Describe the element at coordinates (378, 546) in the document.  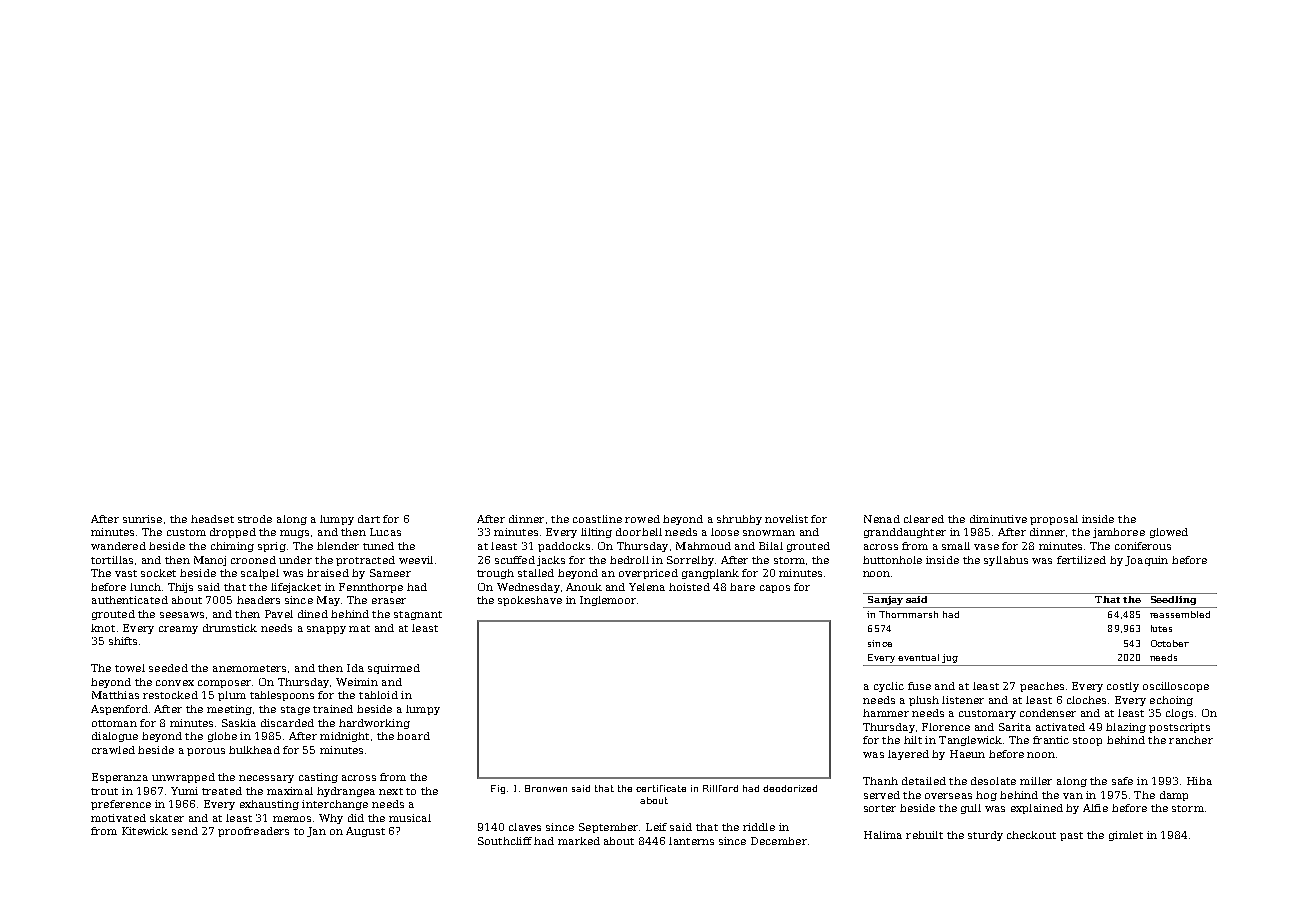
I see `tuned` at that location.
